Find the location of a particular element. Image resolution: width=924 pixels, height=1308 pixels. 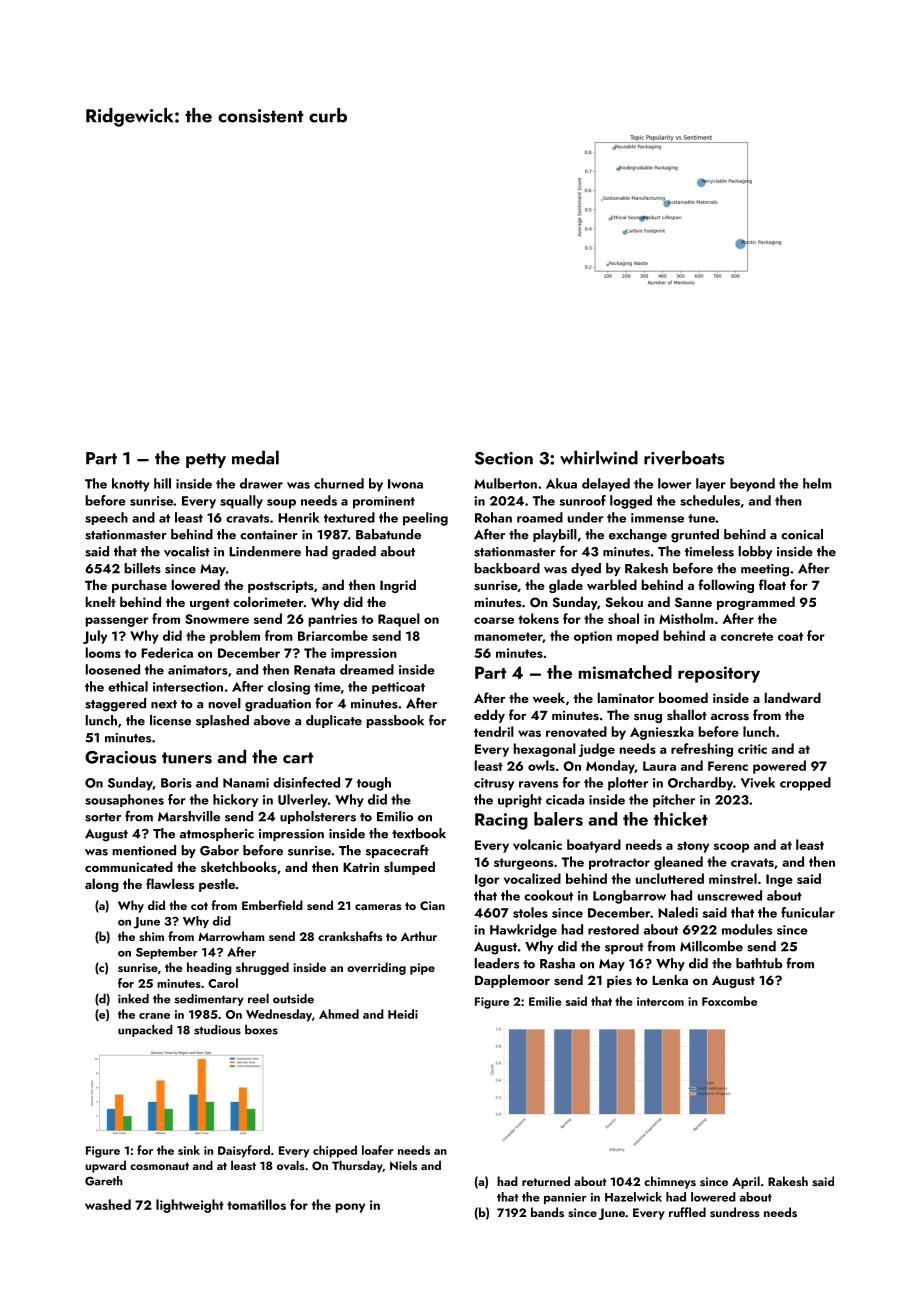

speech is located at coordinates (106, 518).
